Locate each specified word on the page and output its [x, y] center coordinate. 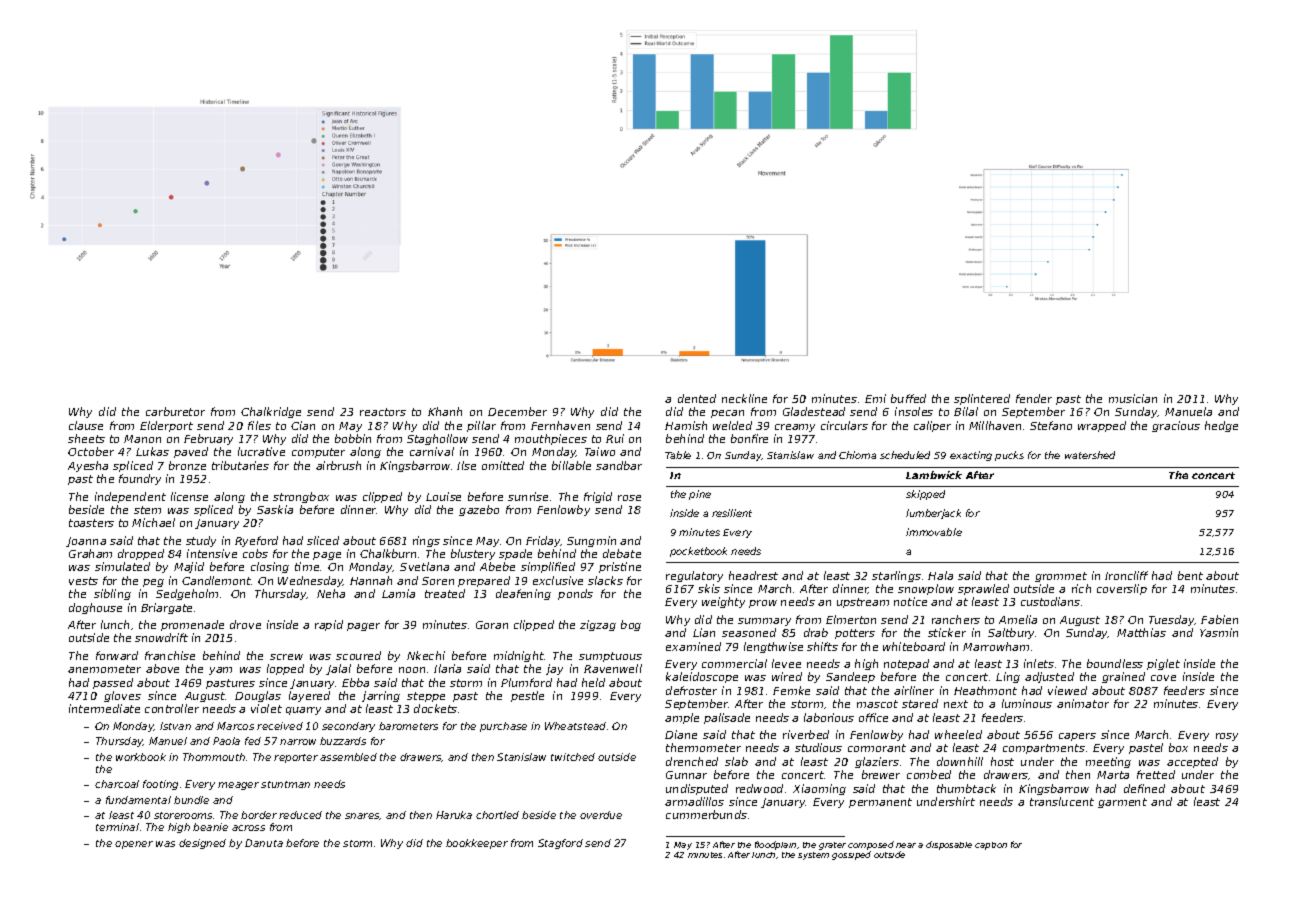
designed [202, 844]
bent [1190, 575]
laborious [829, 717]
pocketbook [698, 552]
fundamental [138, 800]
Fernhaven [560, 425]
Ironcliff [1126, 575]
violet [266, 708]
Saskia [275, 509]
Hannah [371, 580]
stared [920, 703]
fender [1034, 398]
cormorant [877, 748]
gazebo [479, 510]
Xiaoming [819, 789]
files [259, 425]
